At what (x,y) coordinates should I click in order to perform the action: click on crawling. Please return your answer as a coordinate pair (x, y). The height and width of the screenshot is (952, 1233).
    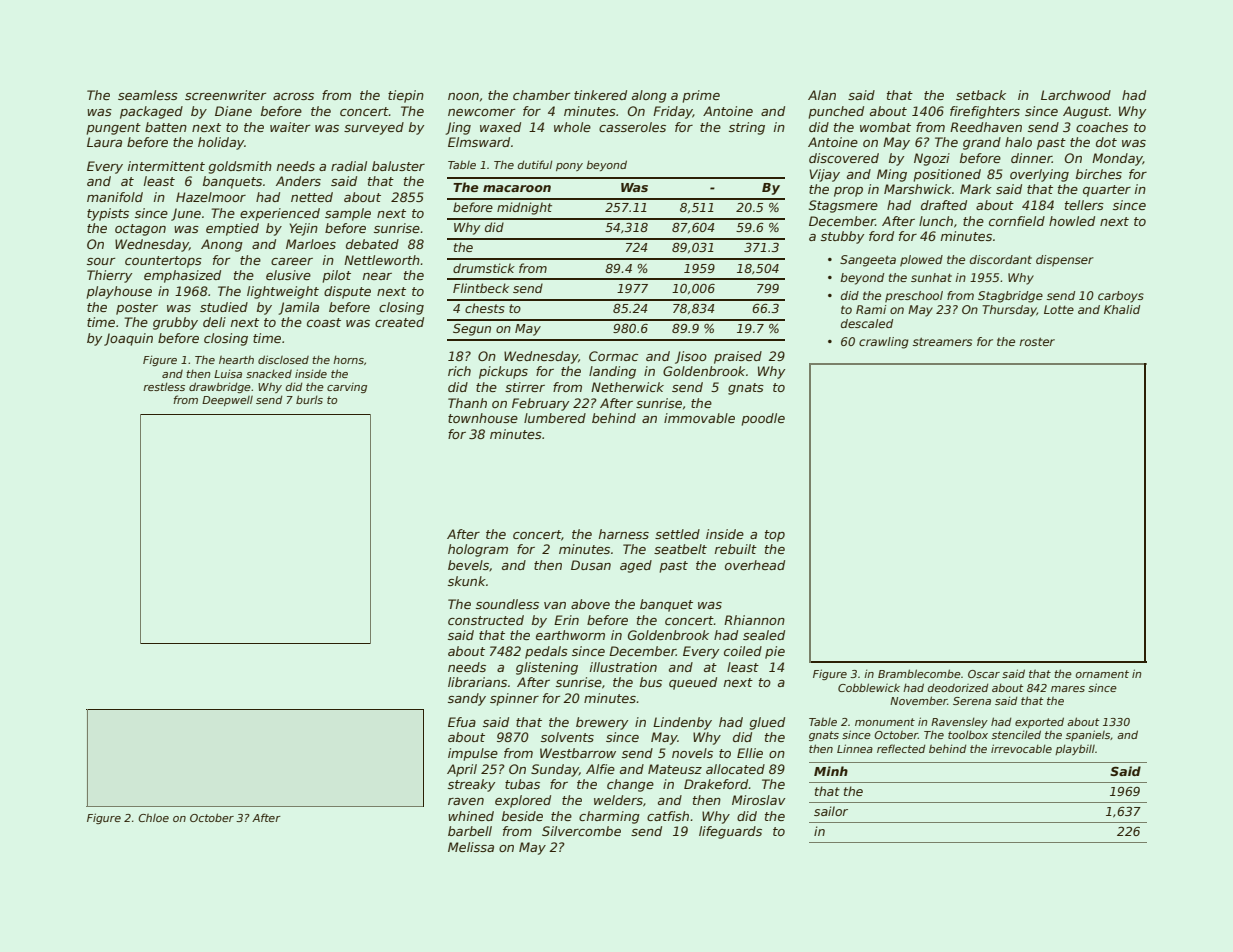
    Looking at the image, I should click on (884, 343).
